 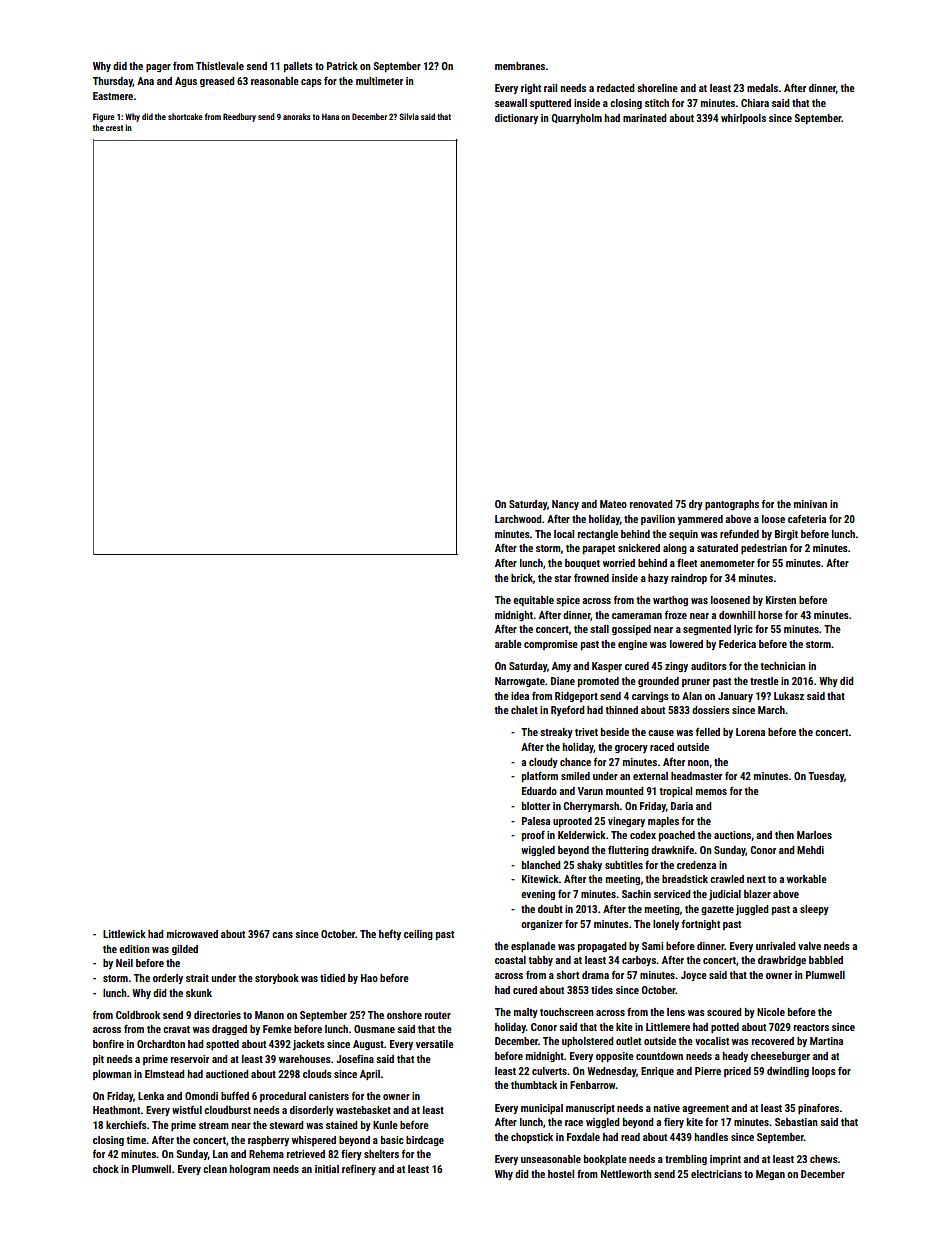 What do you see at coordinates (516, 119) in the screenshot?
I see `dictionary` at bounding box center [516, 119].
